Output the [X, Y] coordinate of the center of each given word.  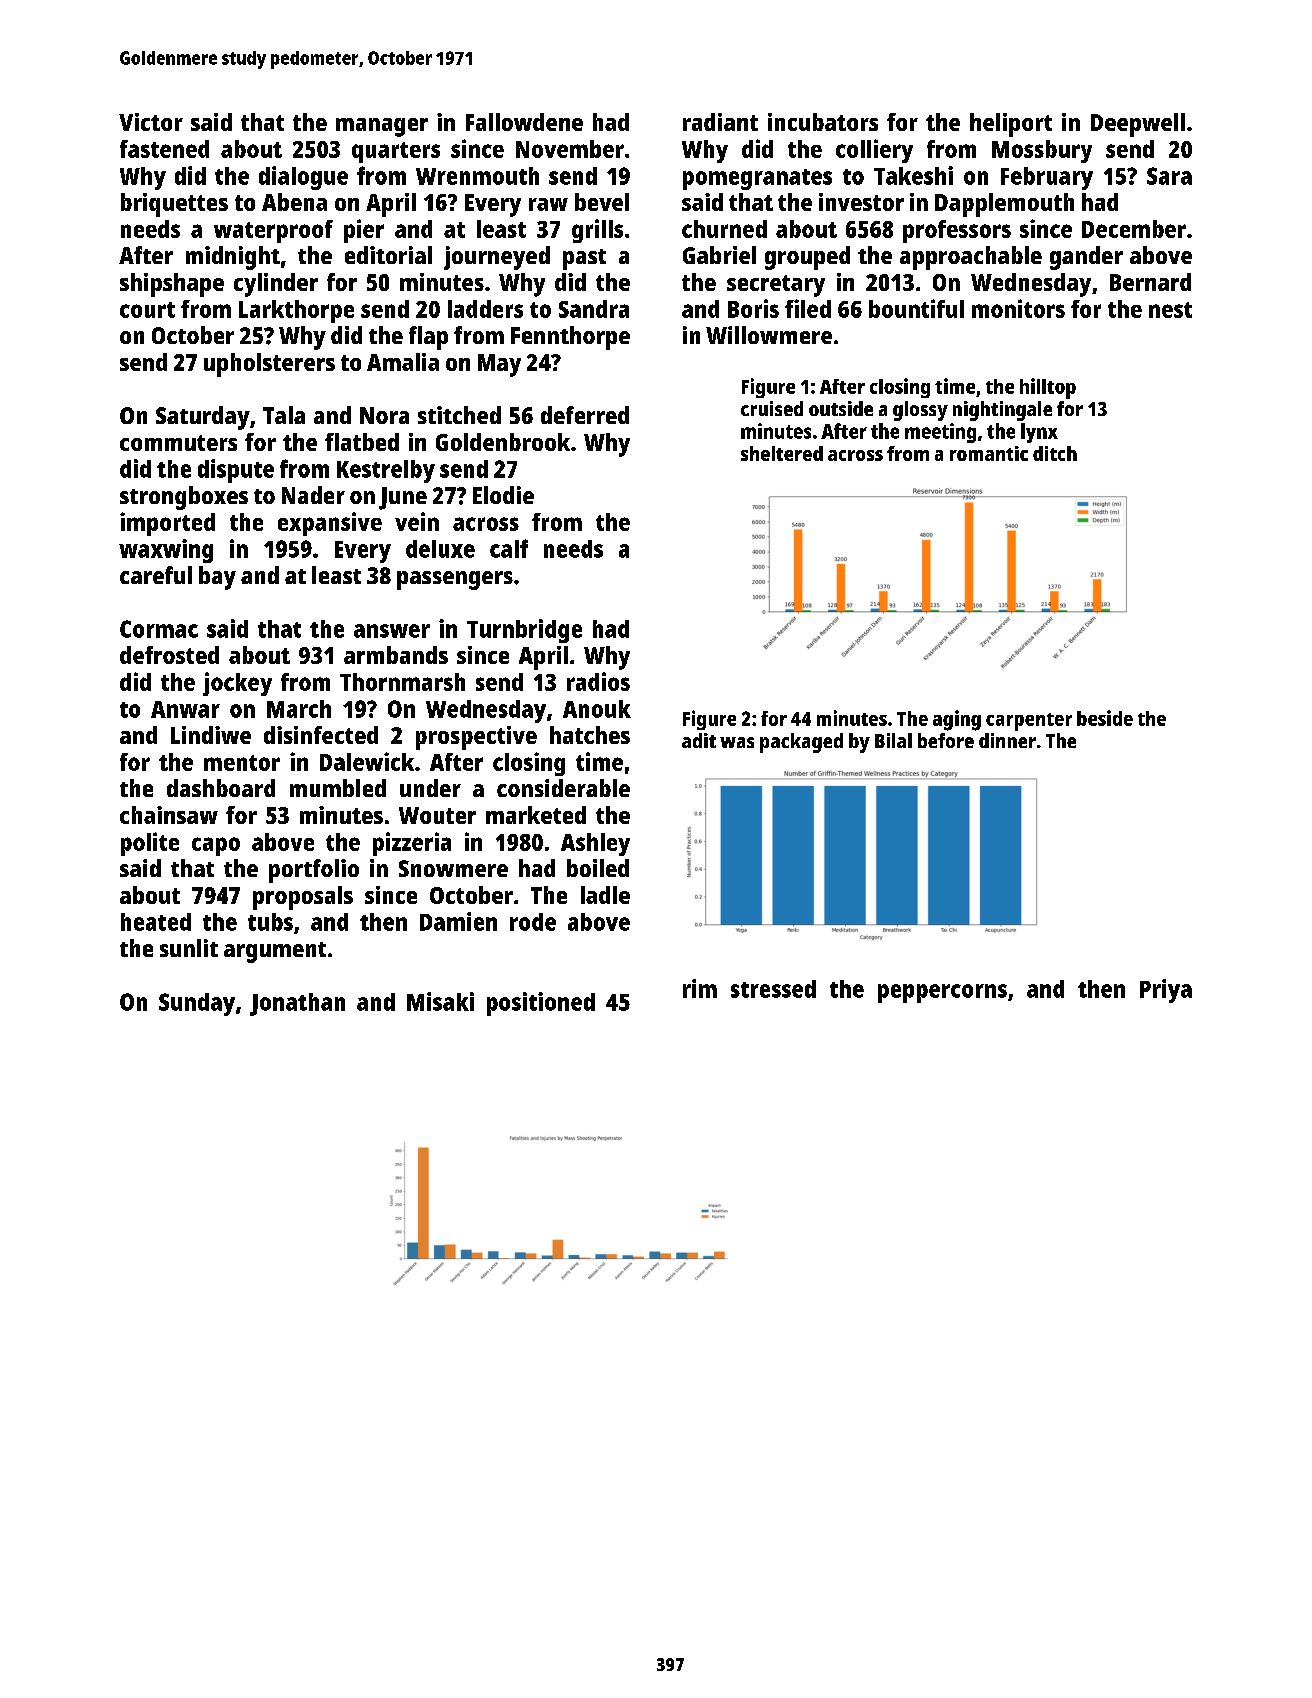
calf [509, 548]
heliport [1011, 125]
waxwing [166, 551]
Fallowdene [524, 122]
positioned [541, 1004]
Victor [151, 122]
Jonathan [297, 1004]
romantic [989, 453]
